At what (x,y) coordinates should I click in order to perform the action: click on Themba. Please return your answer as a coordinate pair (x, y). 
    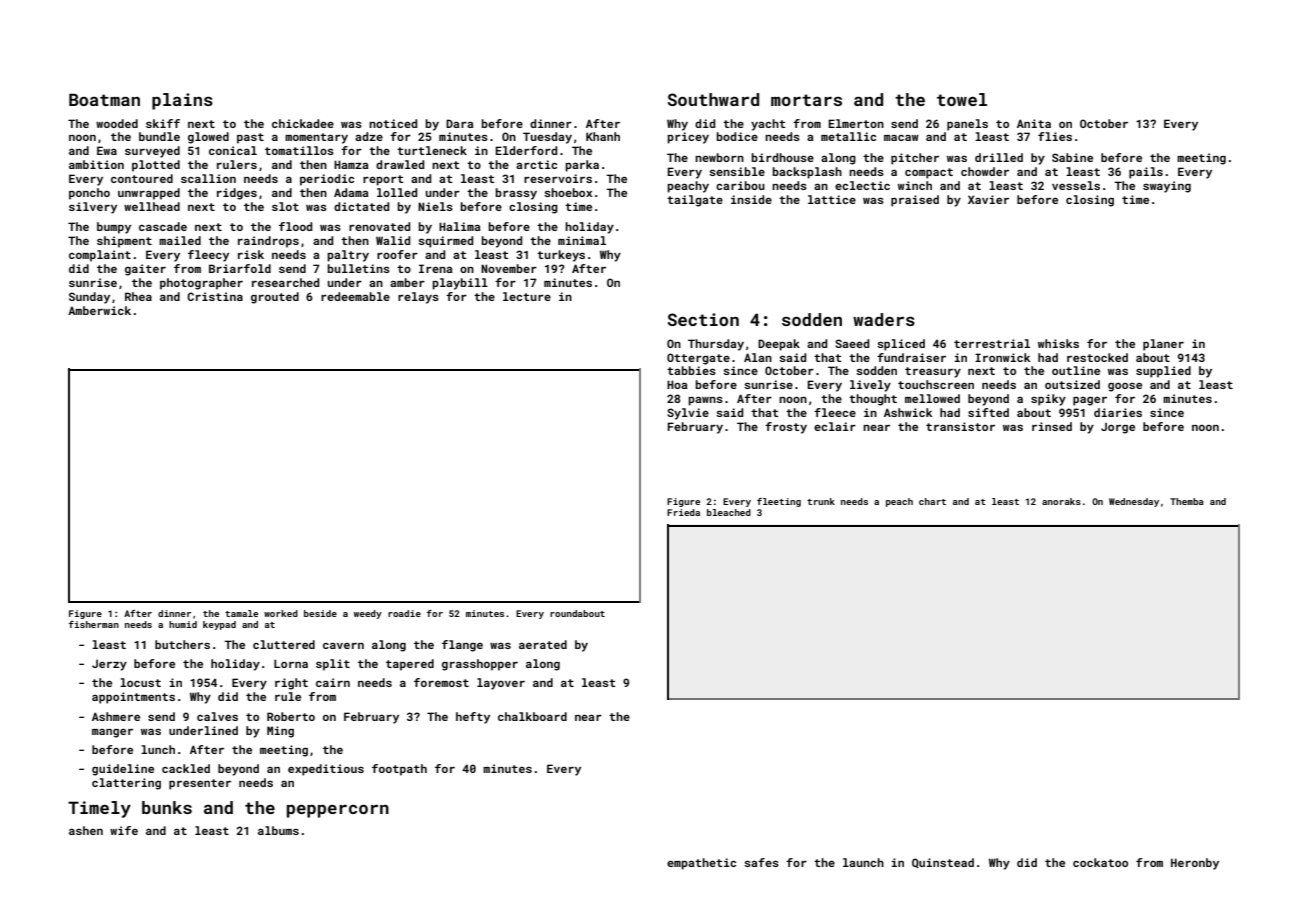
    Looking at the image, I should click on (1187, 501).
